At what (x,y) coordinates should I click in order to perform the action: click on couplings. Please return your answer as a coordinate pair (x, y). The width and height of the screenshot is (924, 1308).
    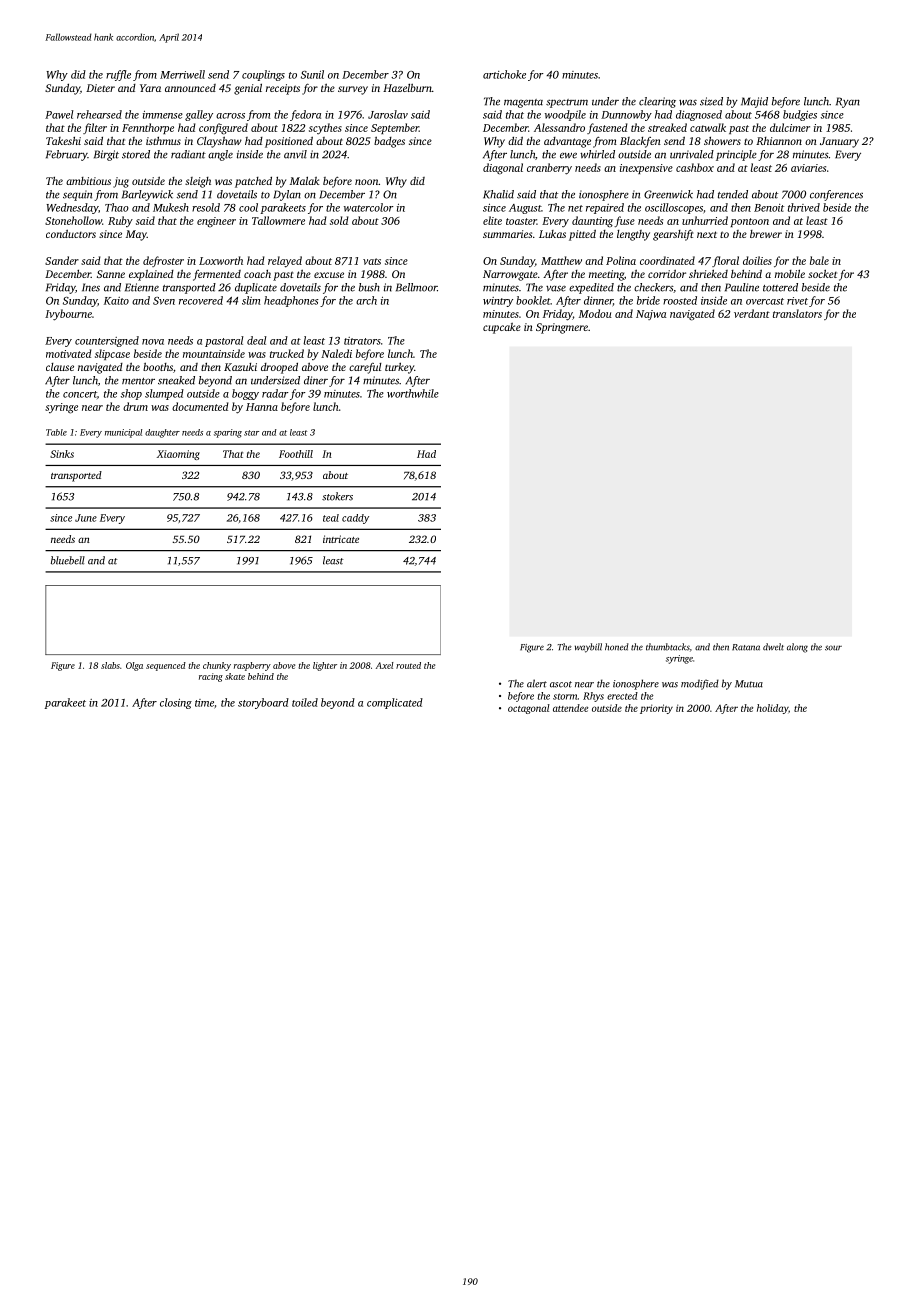
    Looking at the image, I should click on (263, 75).
